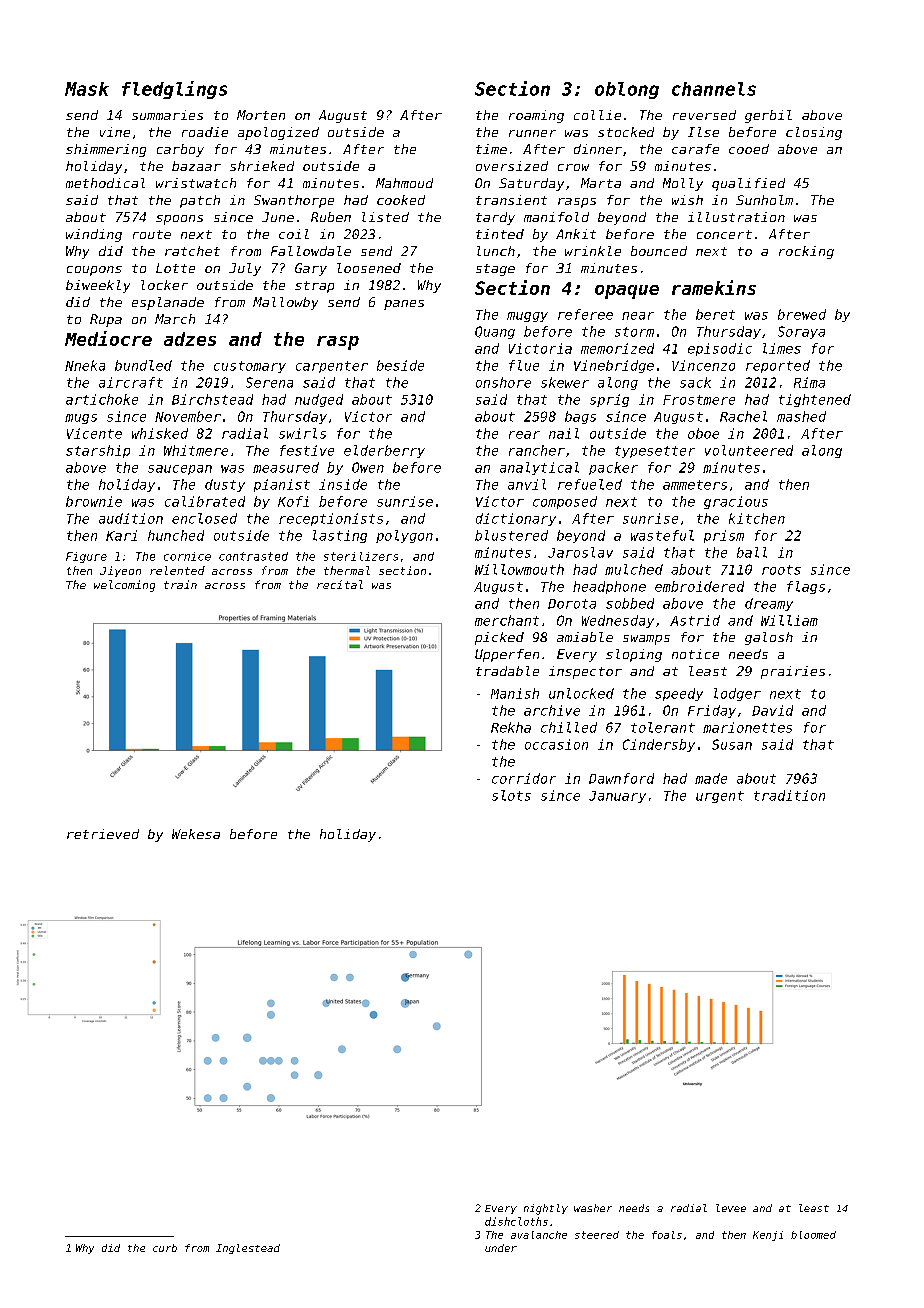  I want to click on patch, so click(200, 201).
